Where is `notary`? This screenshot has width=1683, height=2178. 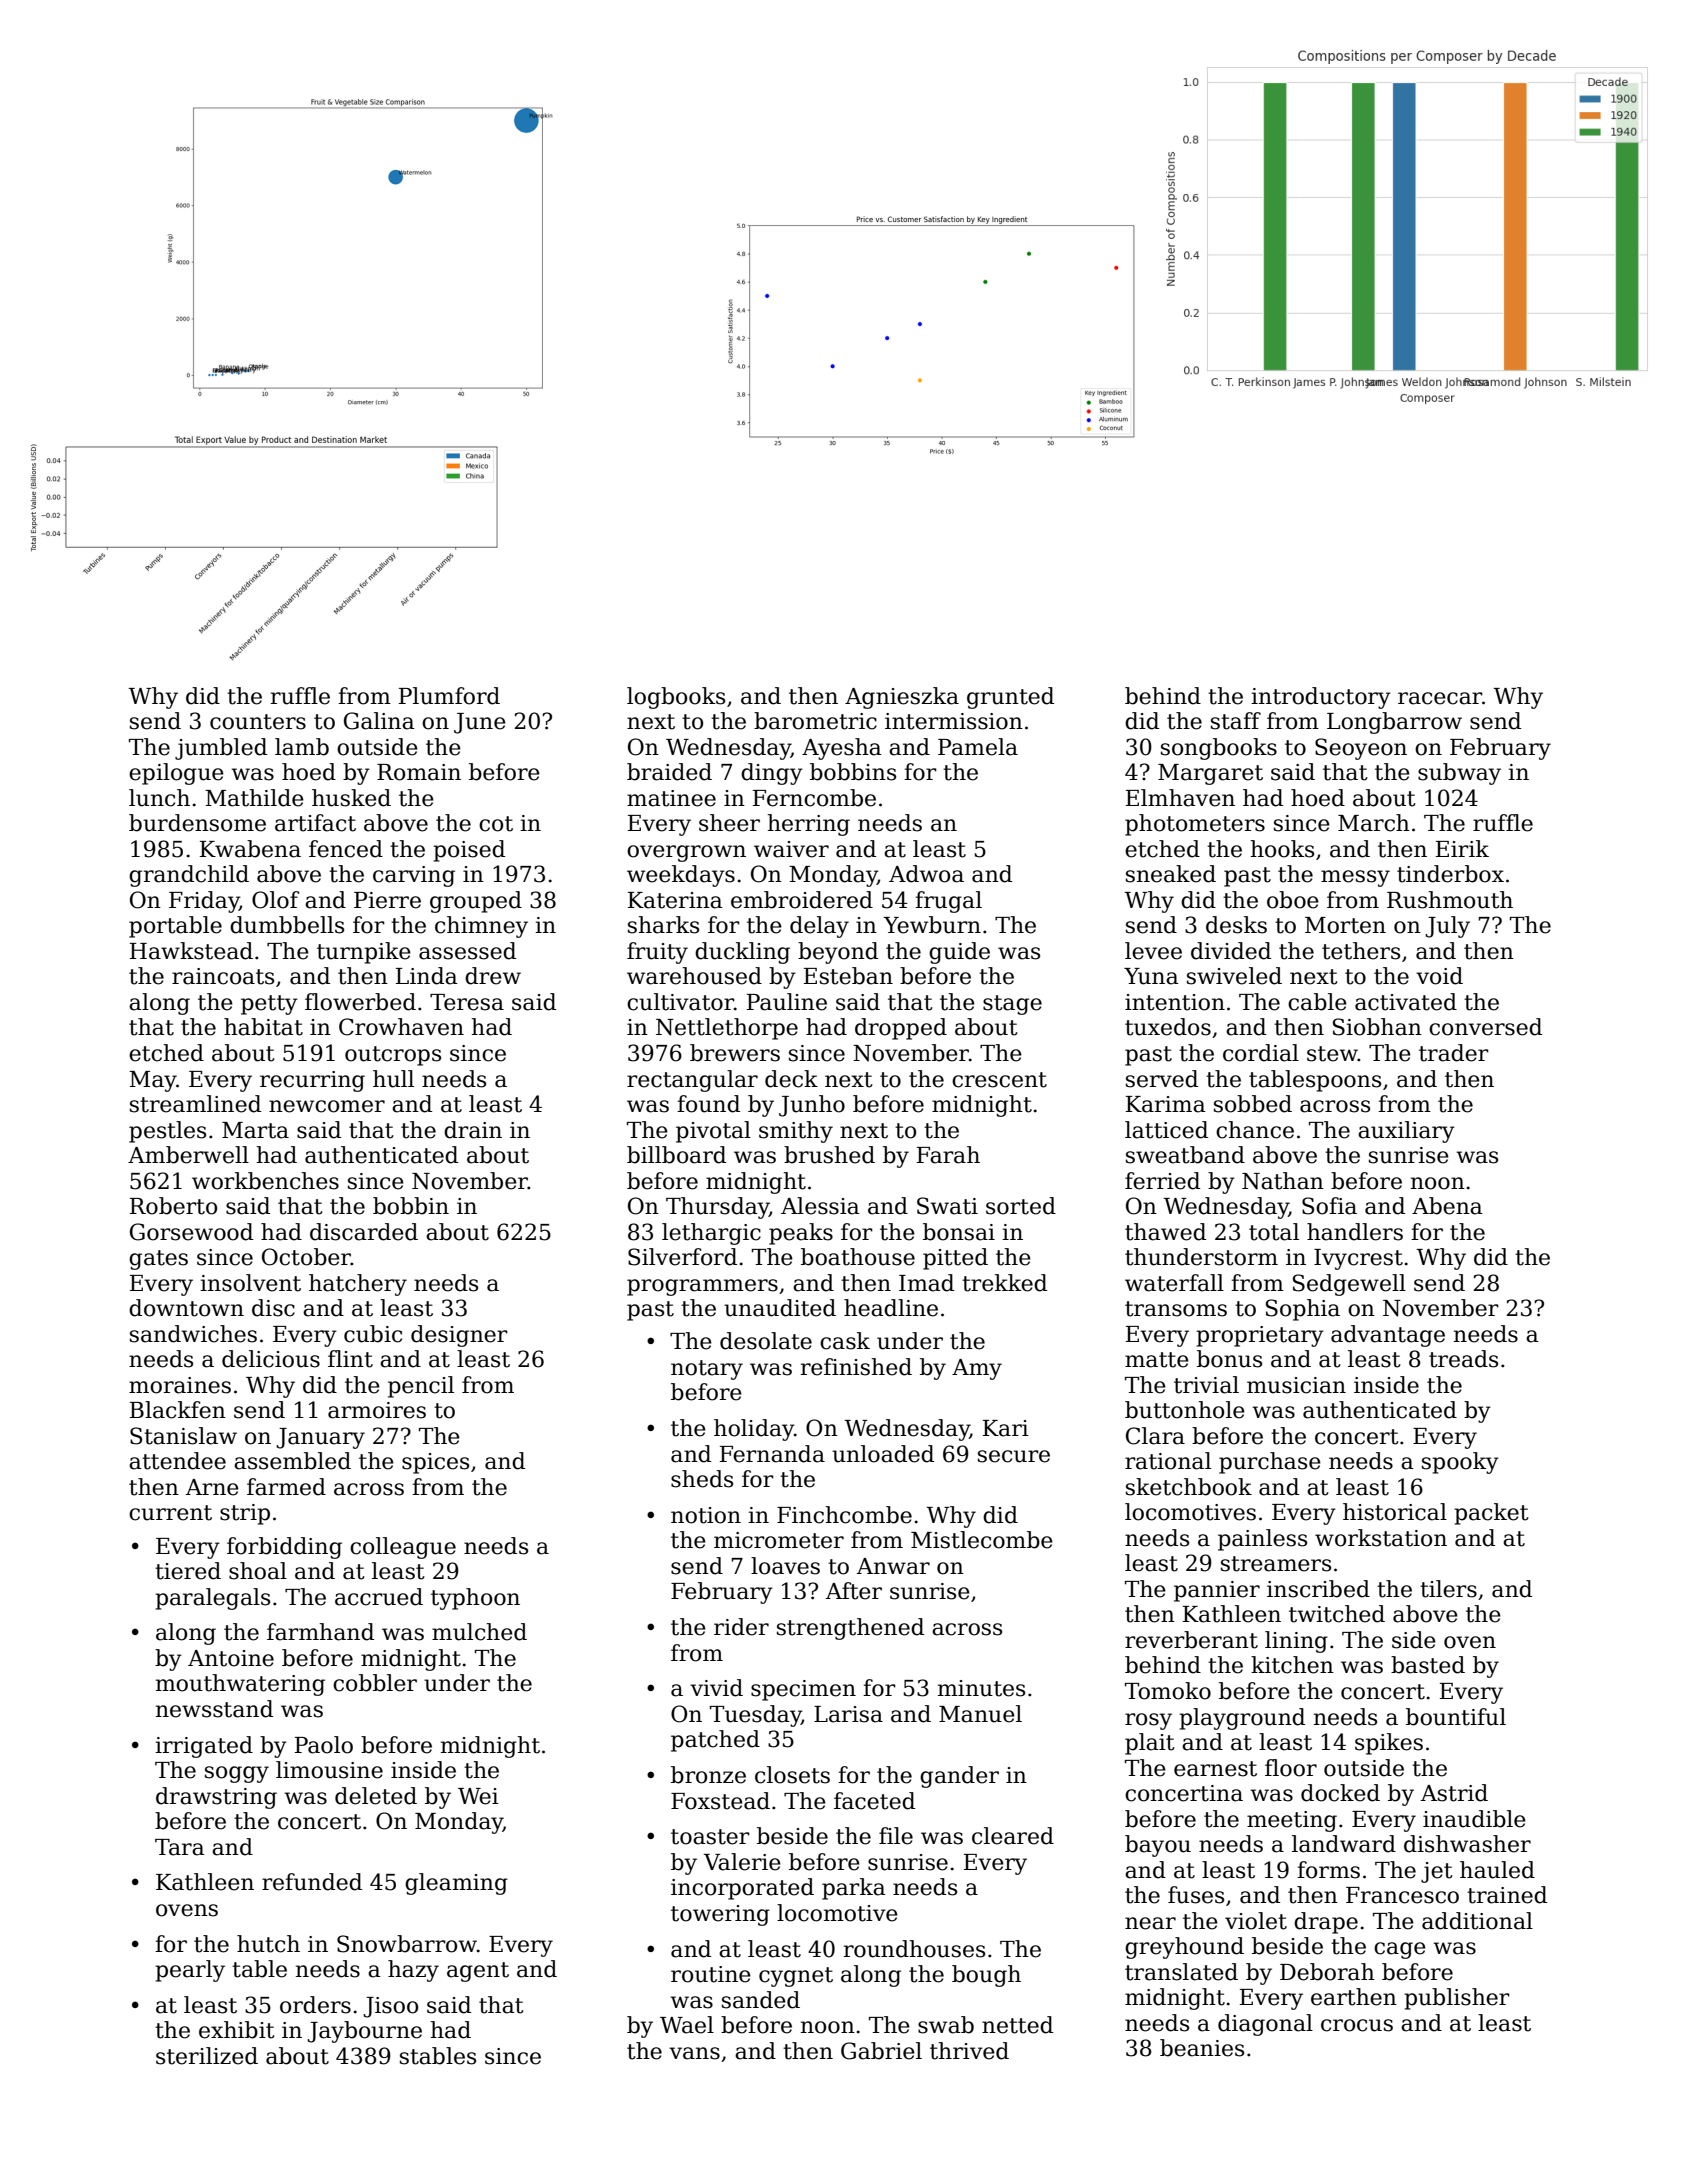 notary is located at coordinates (707, 1370).
